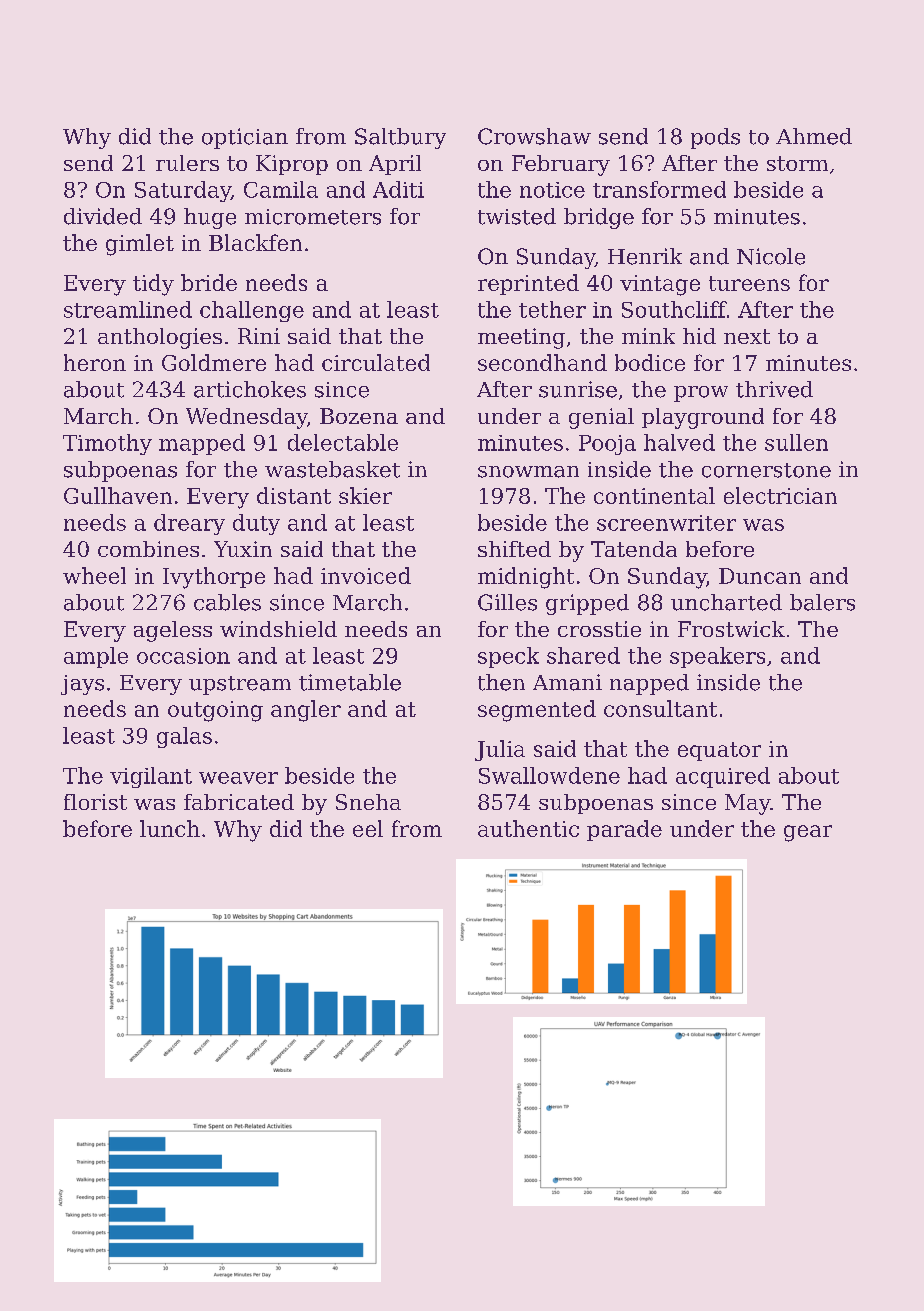 This page has width=924, height=1311. Describe the element at coordinates (118, 495) in the page. I see `Gullhaven` at that location.
